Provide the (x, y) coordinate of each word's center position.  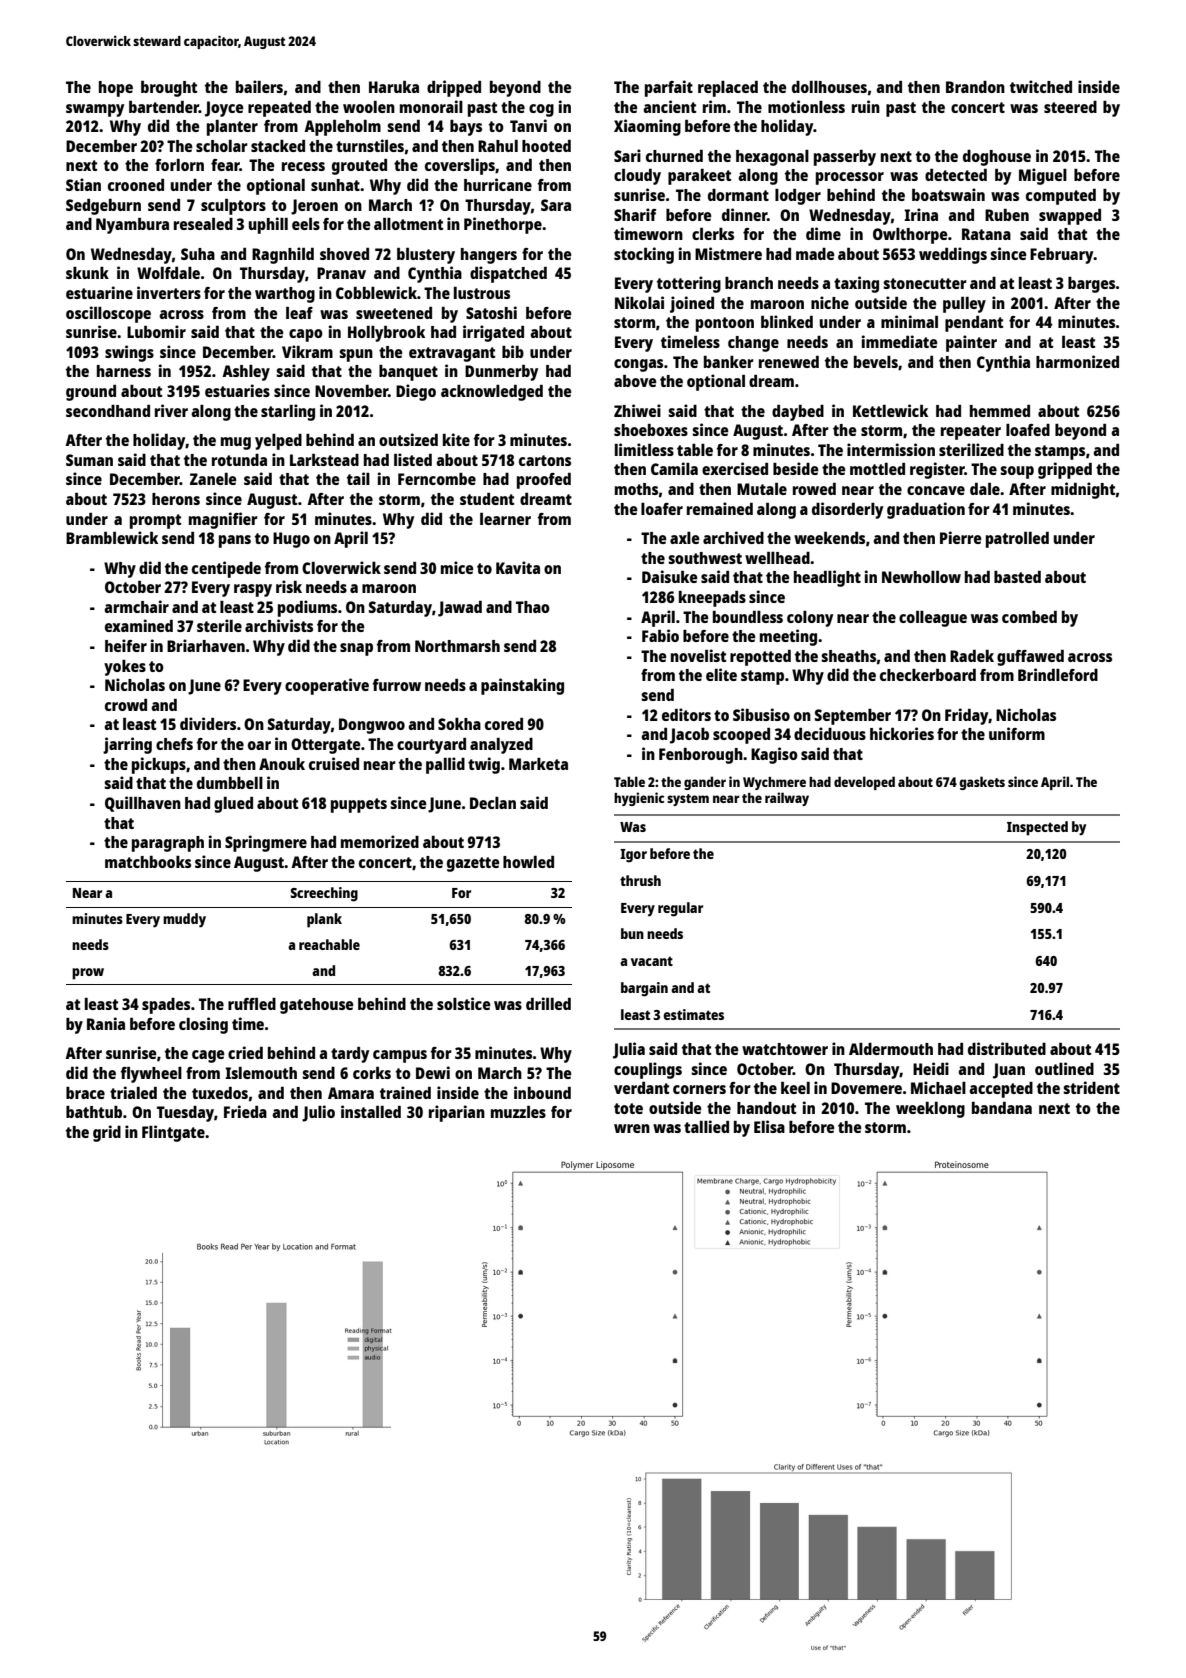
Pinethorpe (503, 225)
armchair (136, 606)
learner (505, 519)
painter (971, 343)
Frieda (245, 1111)
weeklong (930, 1110)
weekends (829, 538)
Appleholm (342, 128)
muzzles (518, 1112)
